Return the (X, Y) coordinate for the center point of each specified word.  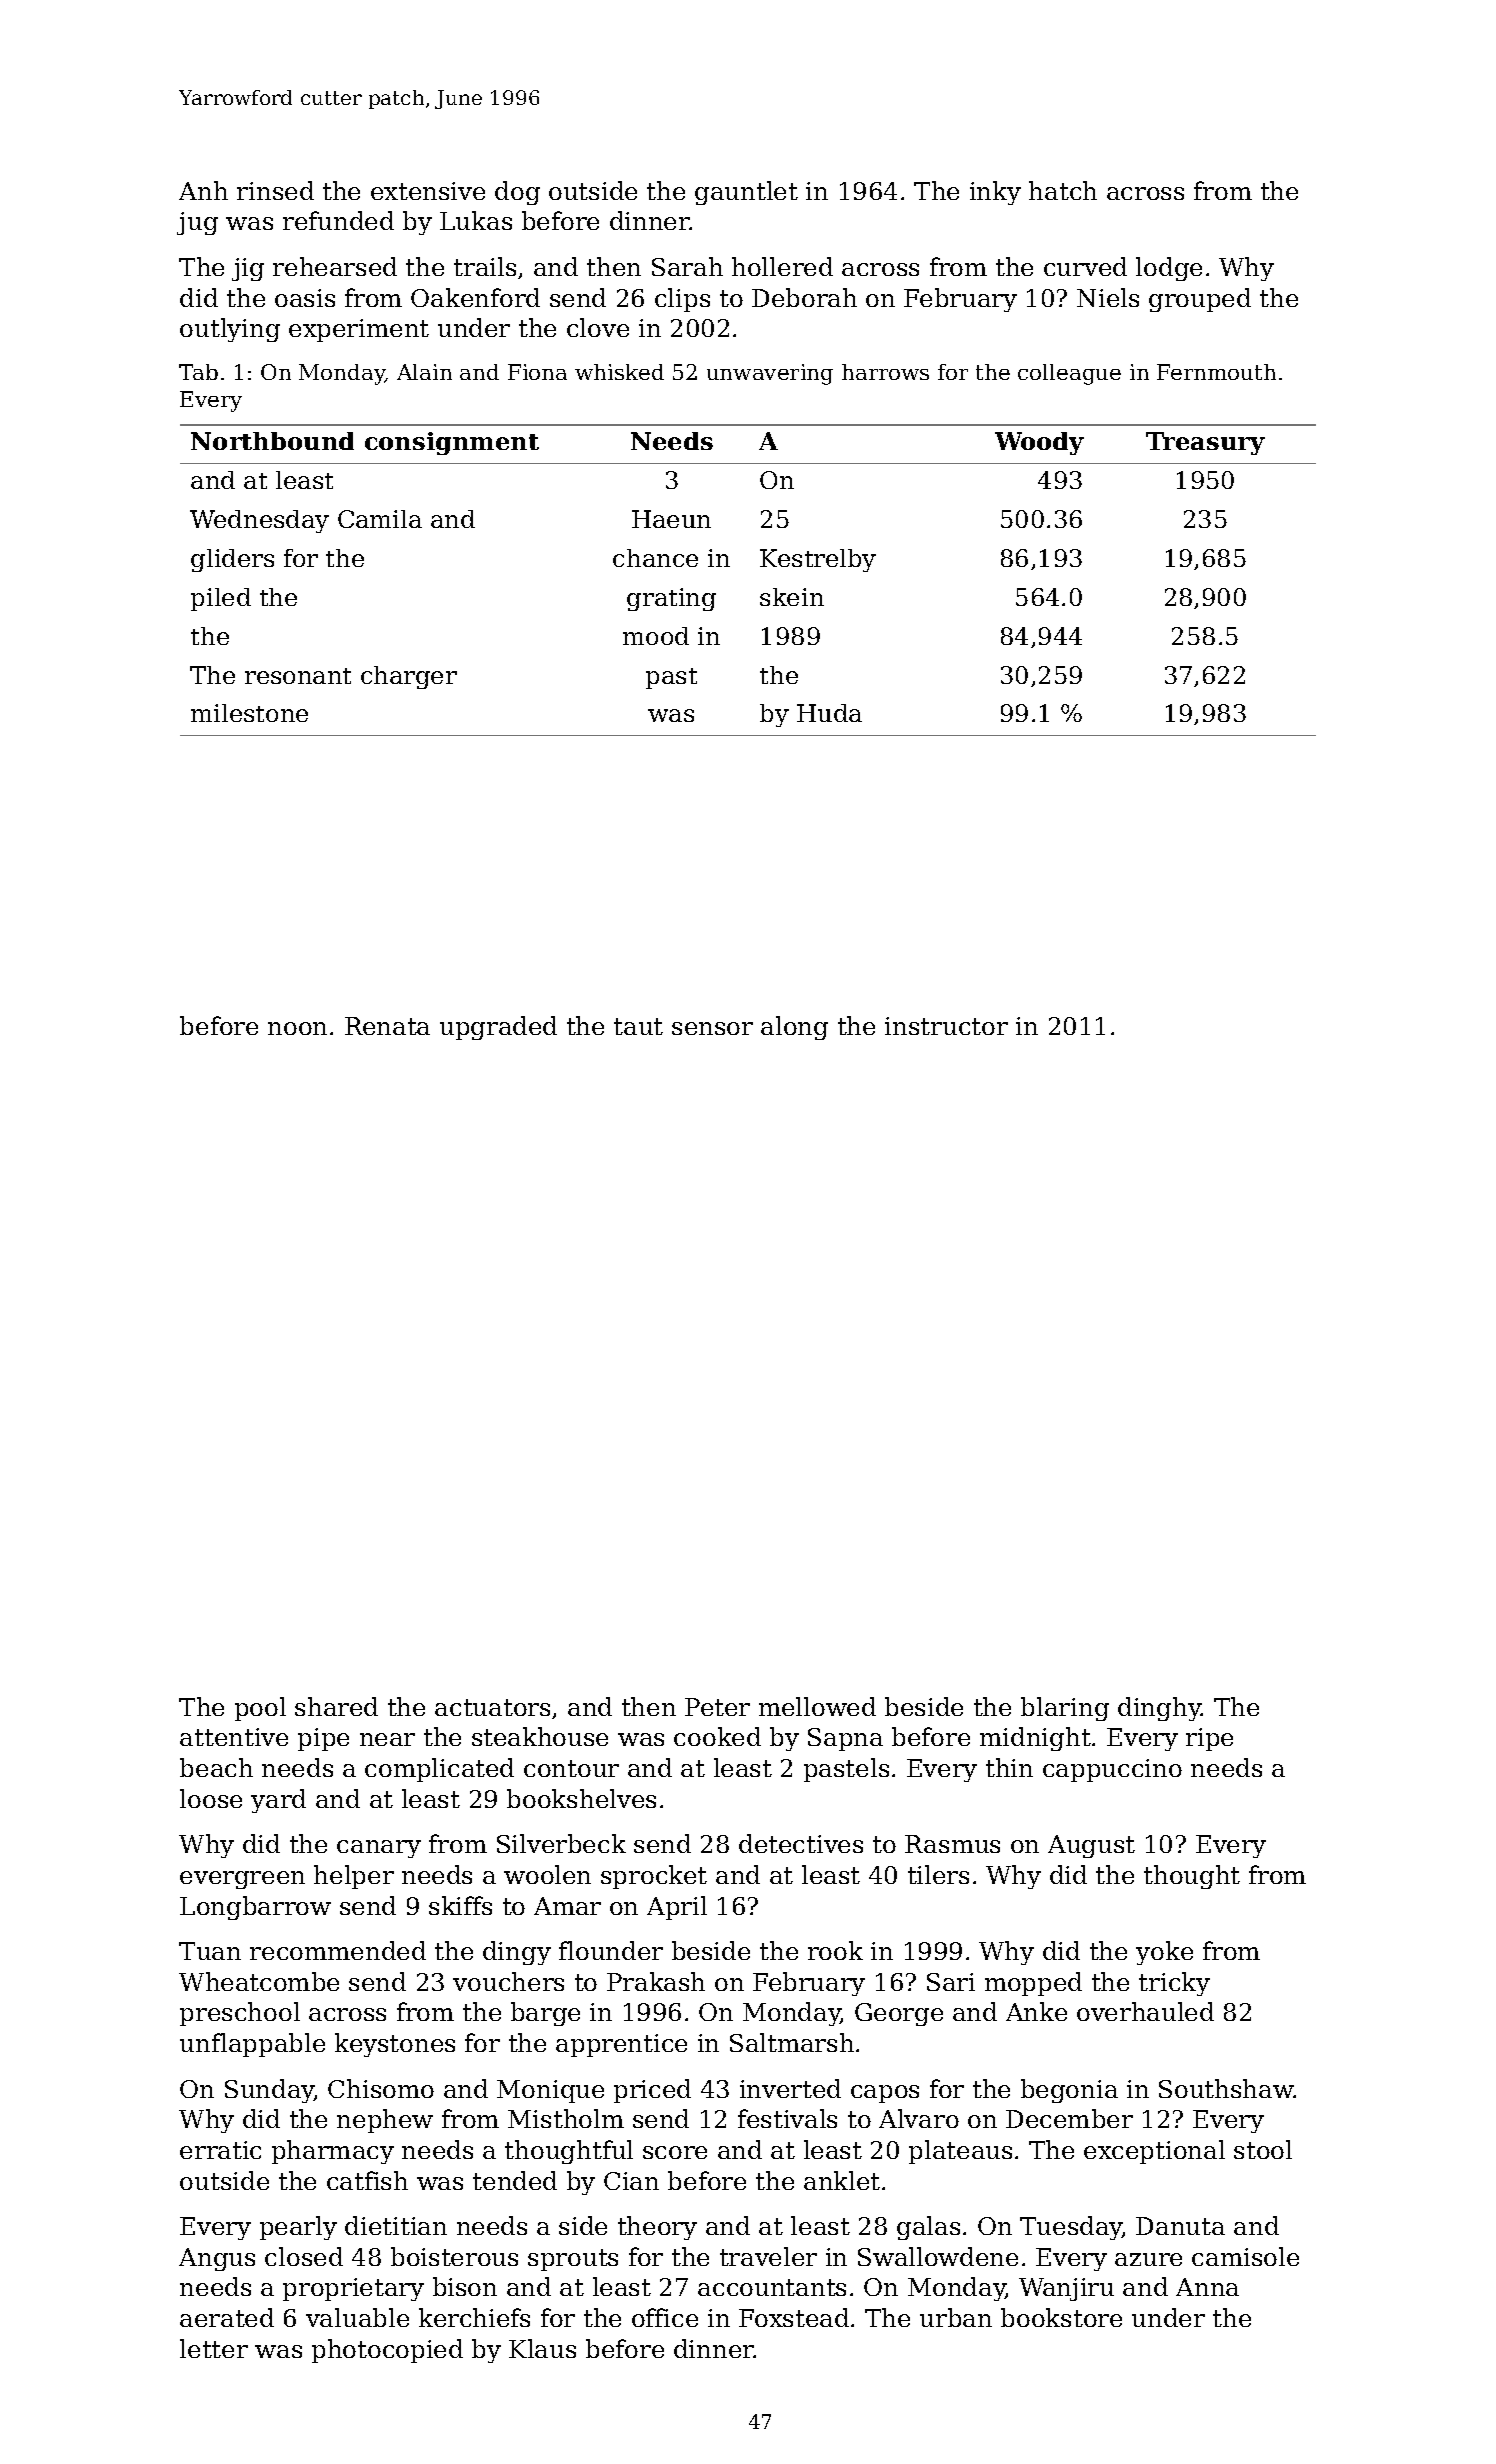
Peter (717, 1707)
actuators (492, 1707)
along (794, 1028)
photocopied (387, 2351)
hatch (1063, 190)
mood (656, 636)
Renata (387, 1026)
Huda (829, 713)
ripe (1209, 1739)
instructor (946, 1026)
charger (409, 677)
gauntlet (746, 193)
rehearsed (335, 266)
